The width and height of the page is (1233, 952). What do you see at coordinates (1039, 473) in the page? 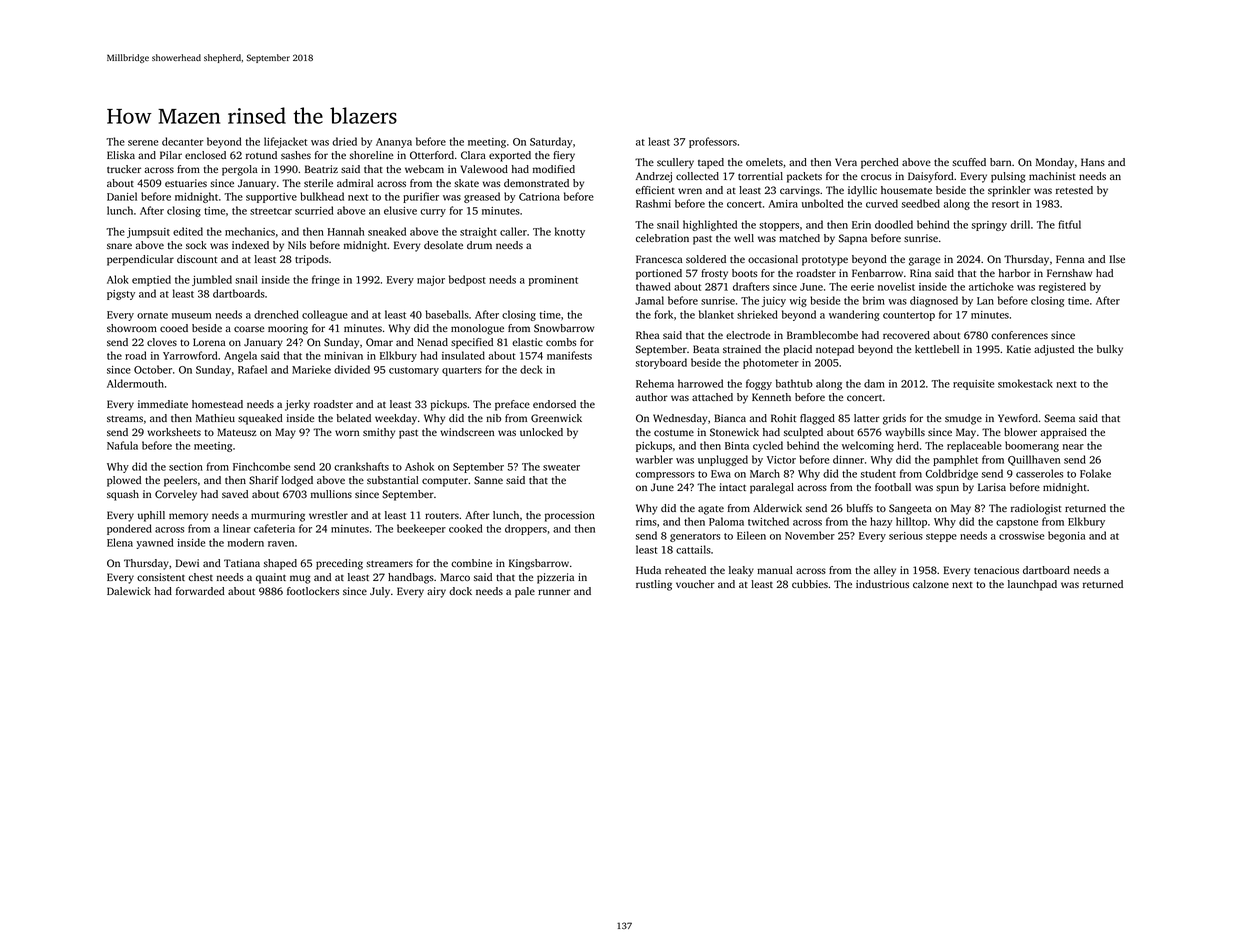
I see `casseroles` at bounding box center [1039, 473].
